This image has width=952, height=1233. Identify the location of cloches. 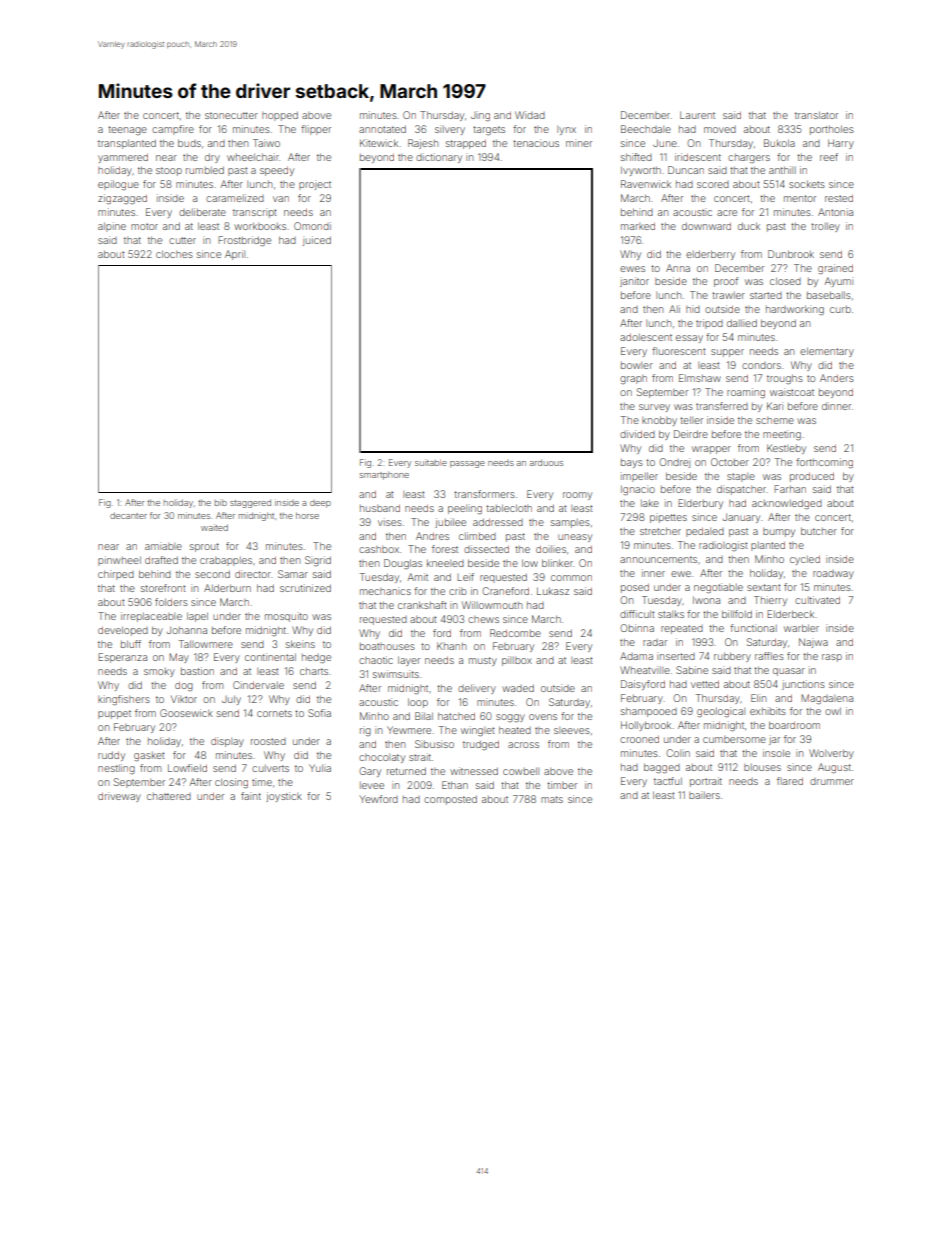
(174, 254).
